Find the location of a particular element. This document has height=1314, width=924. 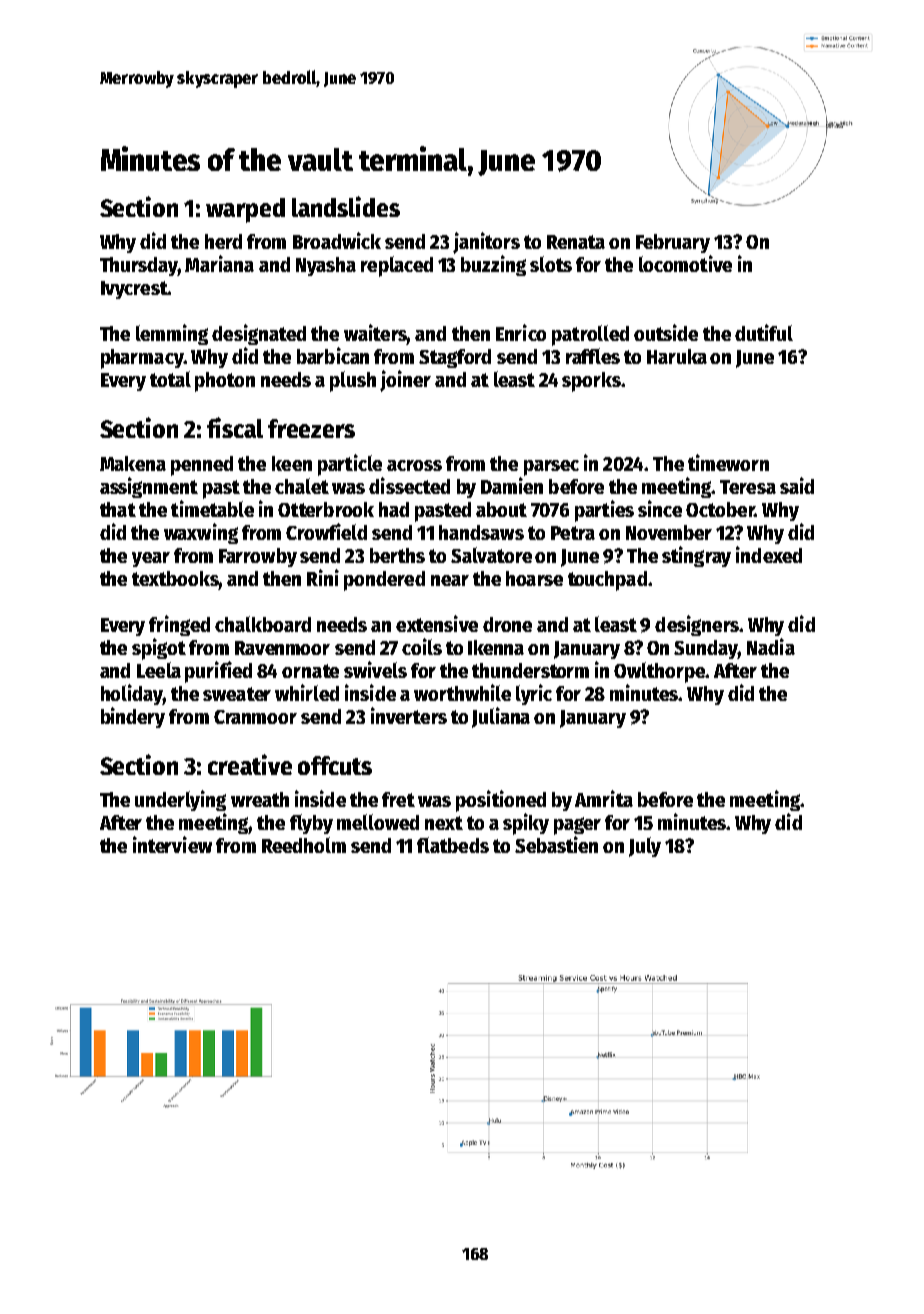

landslides is located at coordinates (346, 206).
